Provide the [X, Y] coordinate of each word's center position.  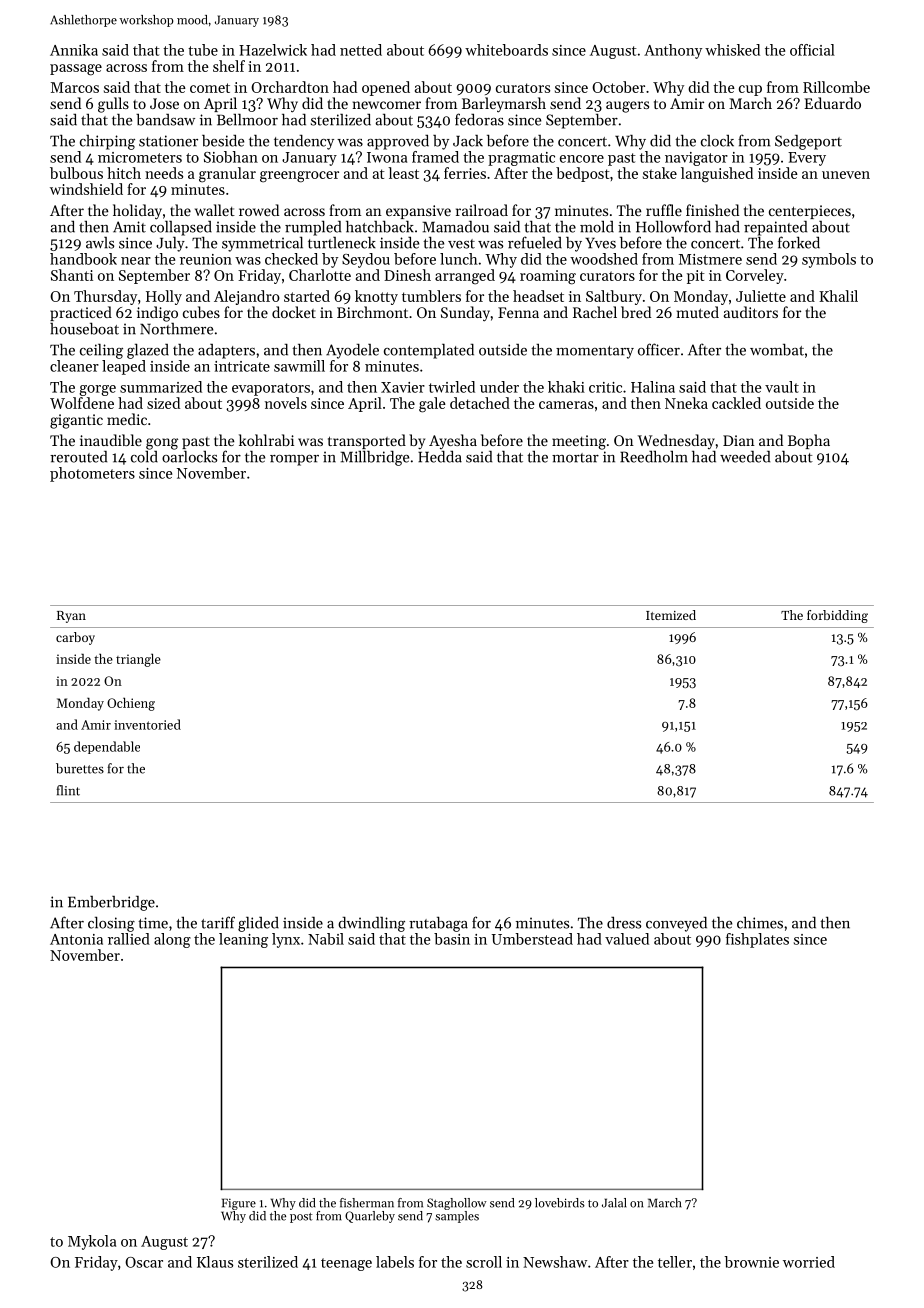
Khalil [838, 296]
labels [395, 1262]
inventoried [147, 724]
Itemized [671, 615]
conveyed [676, 924]
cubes [201, 312]
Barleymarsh [504, 105]
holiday [137, 212]
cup [750, 90]
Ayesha [453, 441]
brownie [751, 1262]
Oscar [144, 1262]
